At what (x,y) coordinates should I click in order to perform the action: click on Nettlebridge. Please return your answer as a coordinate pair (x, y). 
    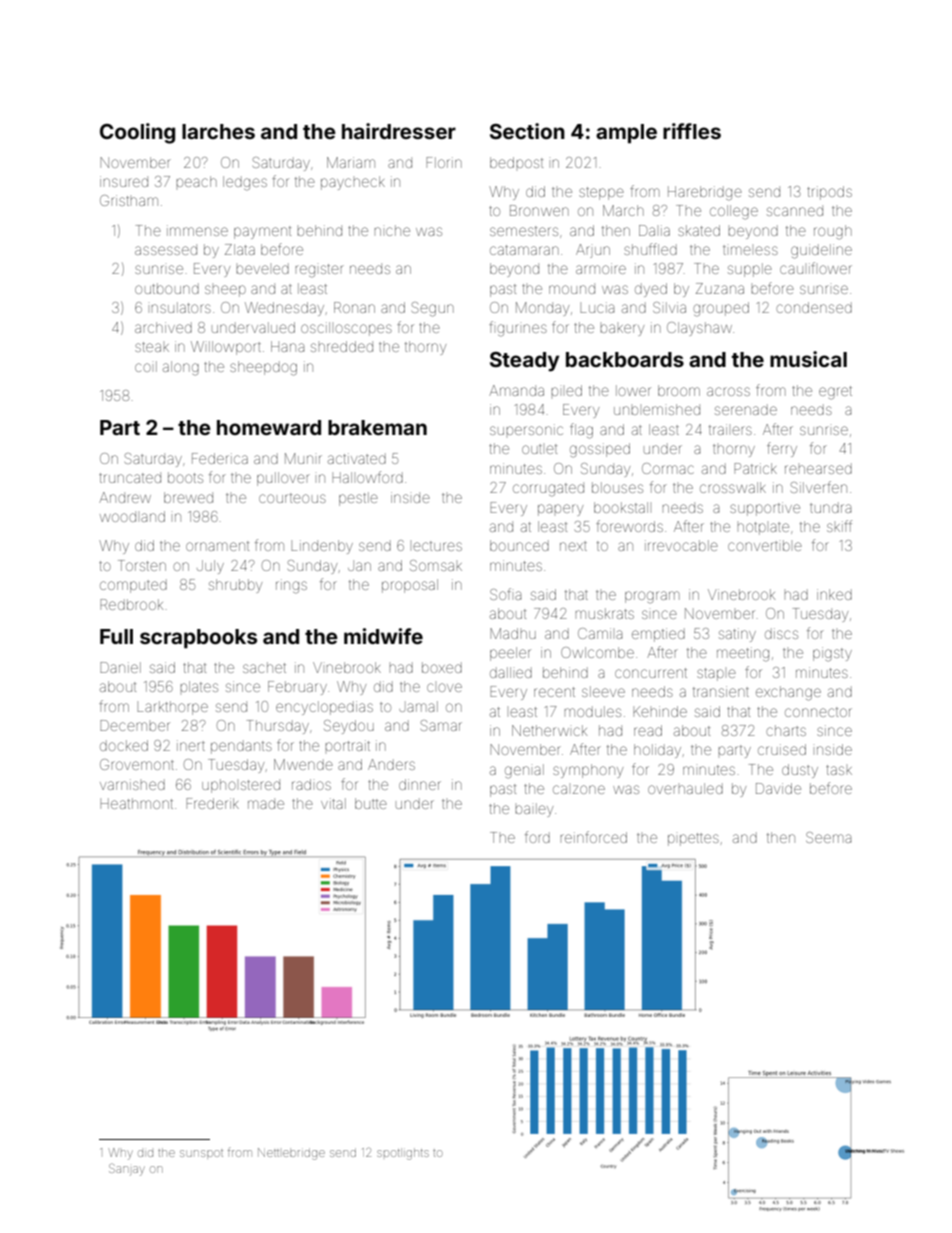
    Looking at the image, I should click on (291, 1154).
